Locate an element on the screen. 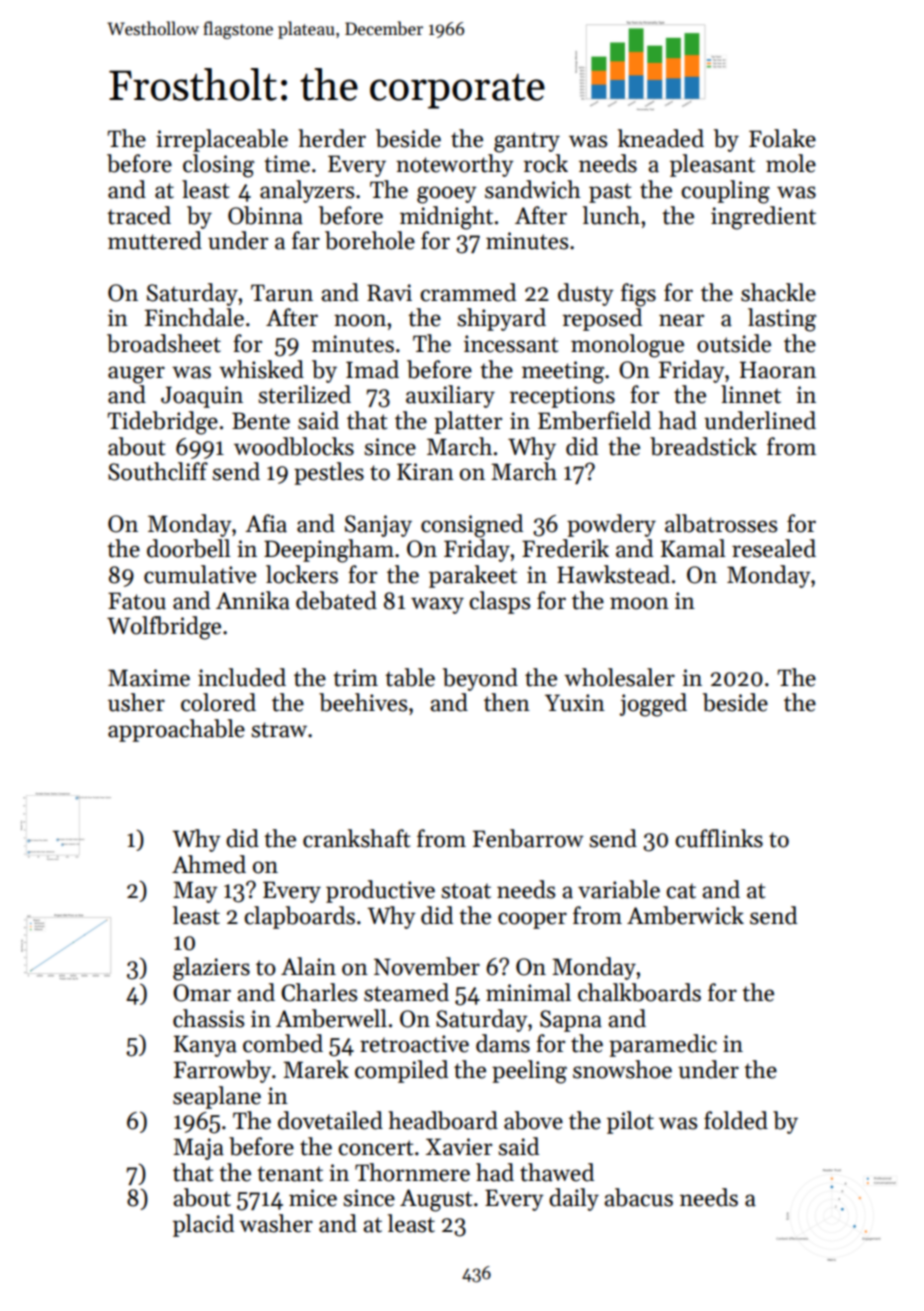 This screenshot has width=924, height=1311. Folake is located at coordinates (782, 138).
